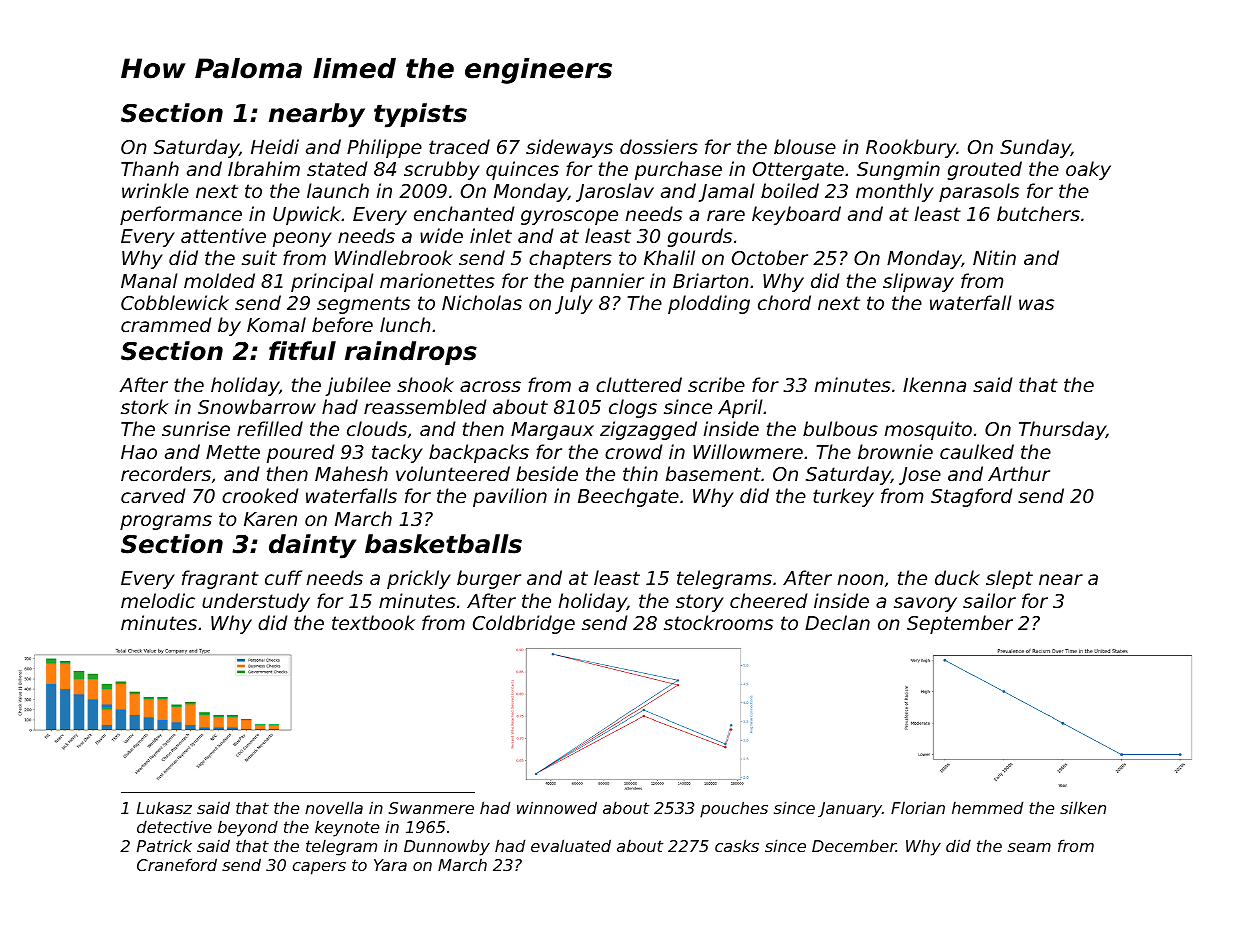  What do you see at coordinates (155, 190) in the document?
I see `wrinkle` at bounding box center [155, 190].
